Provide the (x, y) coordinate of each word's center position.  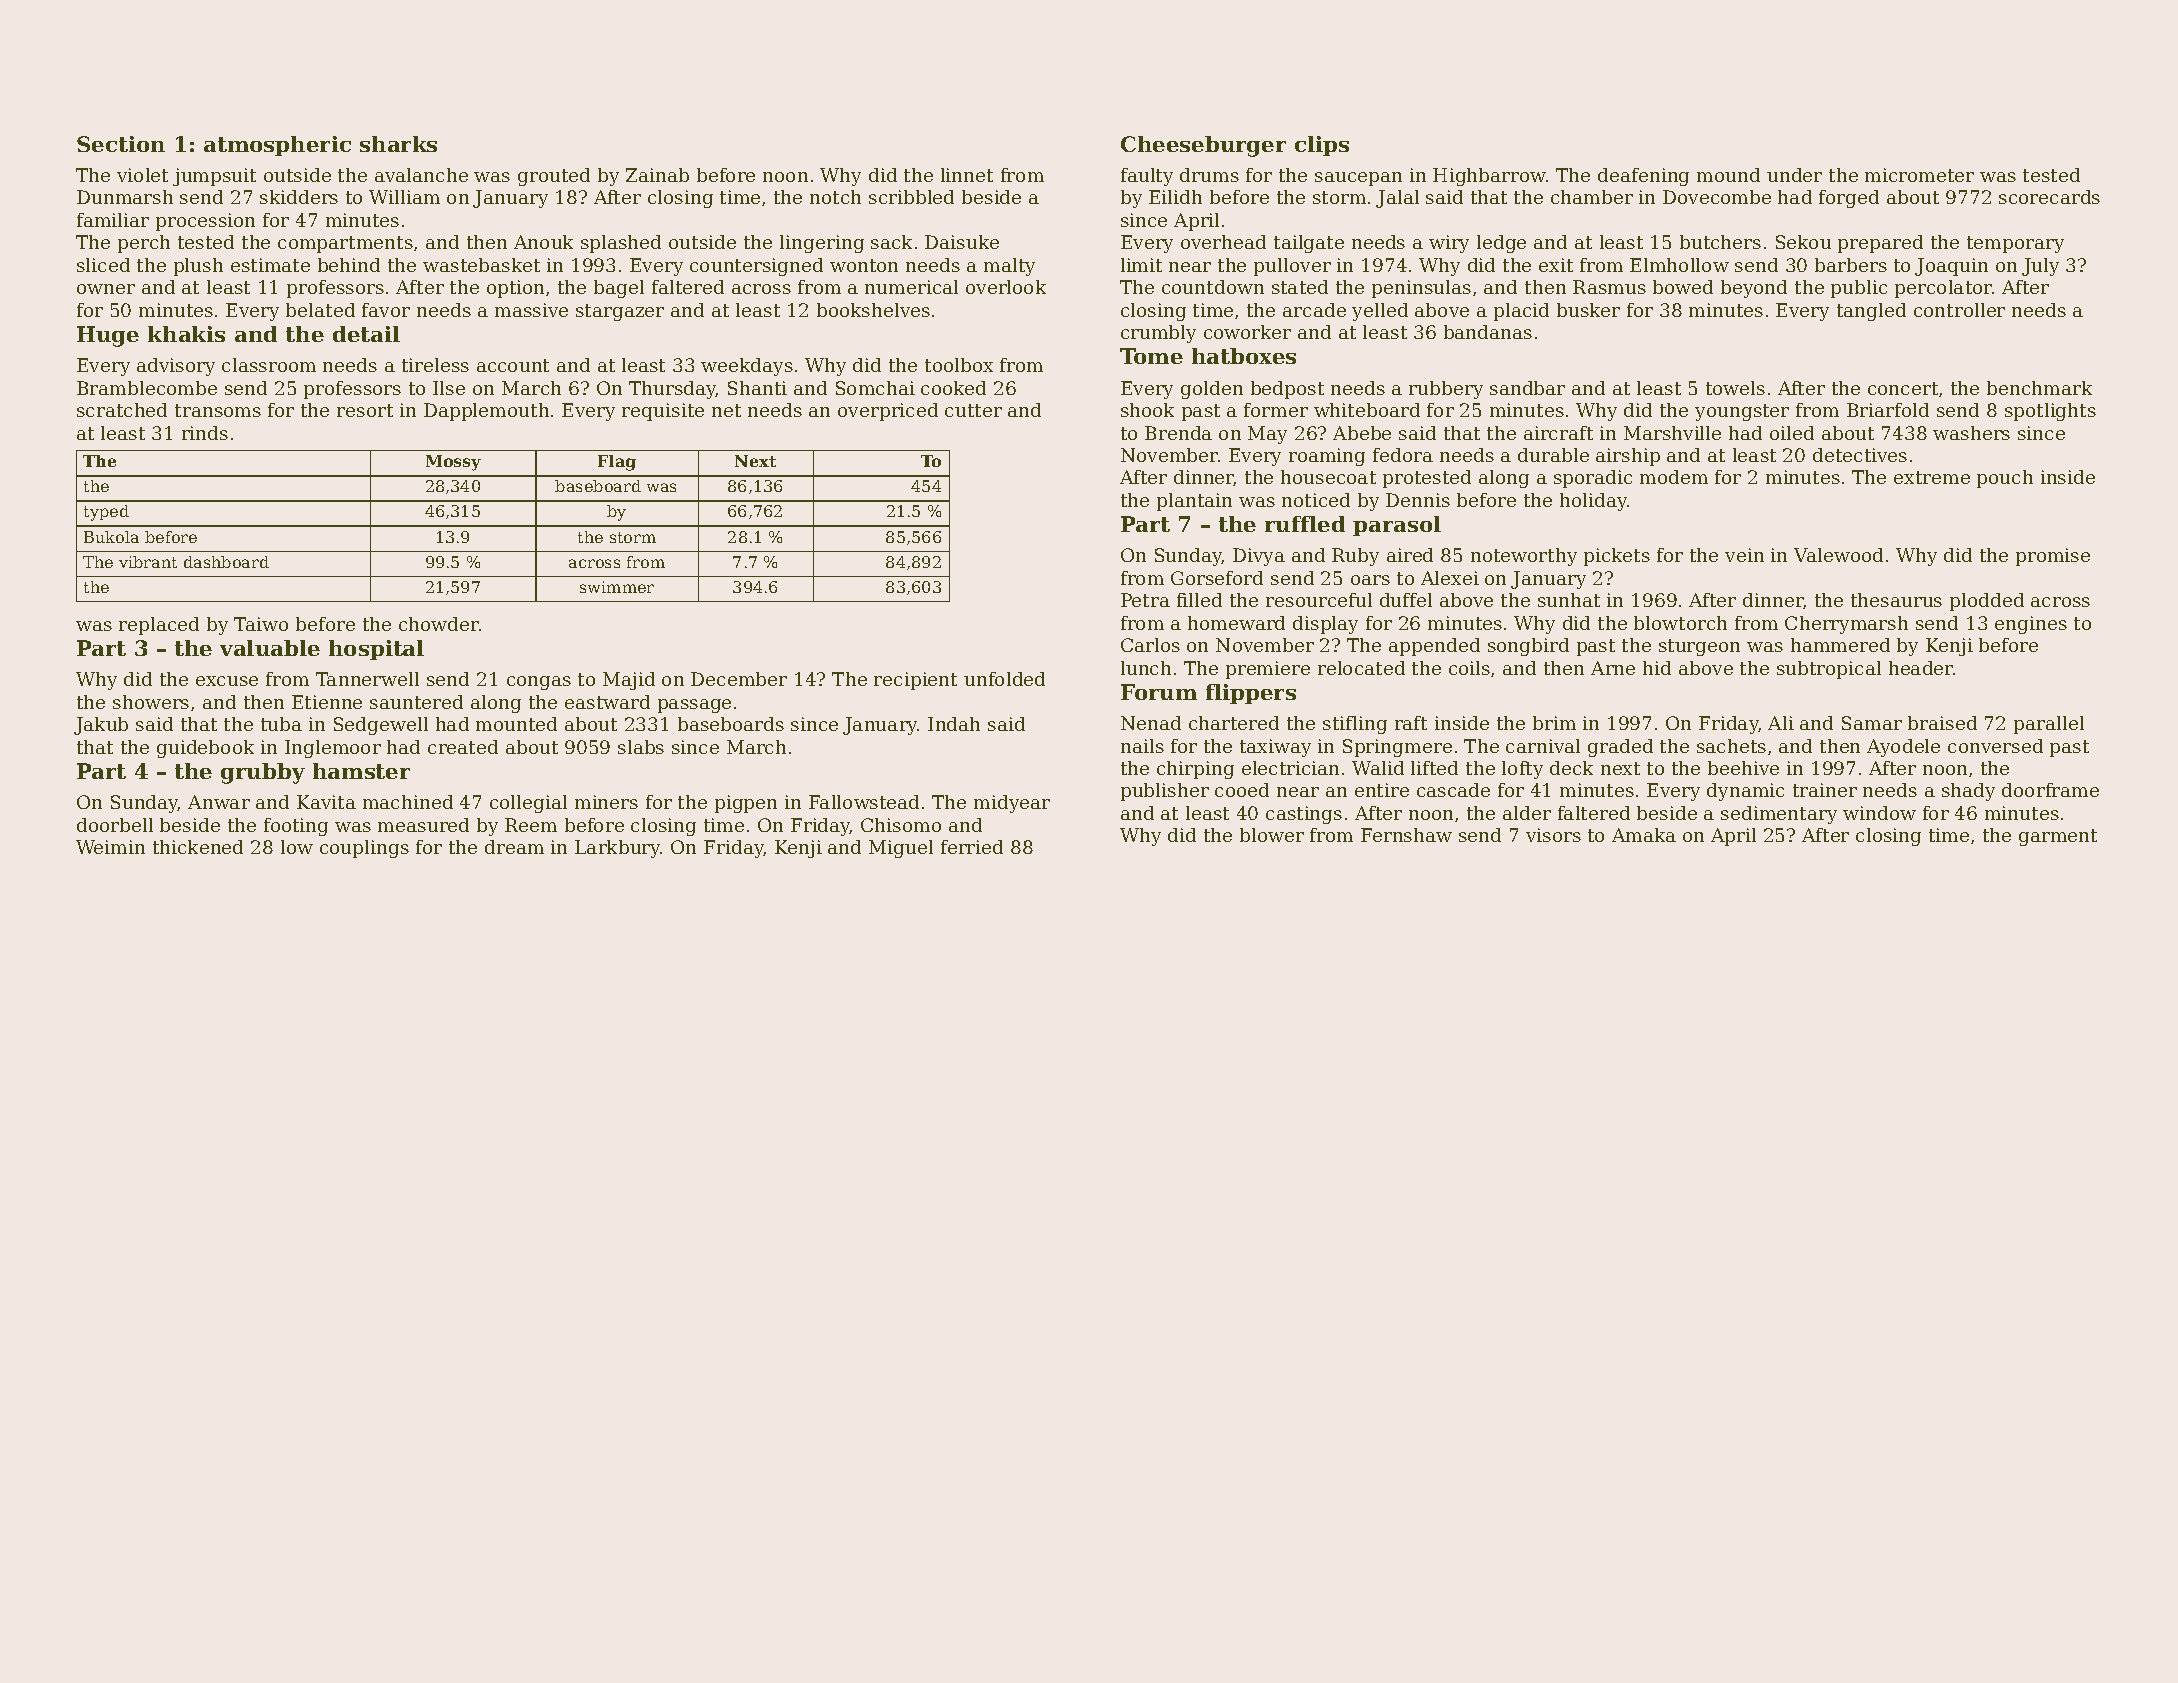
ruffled (1305, 524)
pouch (2005, 479)
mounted (516, 724)
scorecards (2049, 197)
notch (835, 197)
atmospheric (277, 146)
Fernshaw (1406, 835)
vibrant (148, 562)
